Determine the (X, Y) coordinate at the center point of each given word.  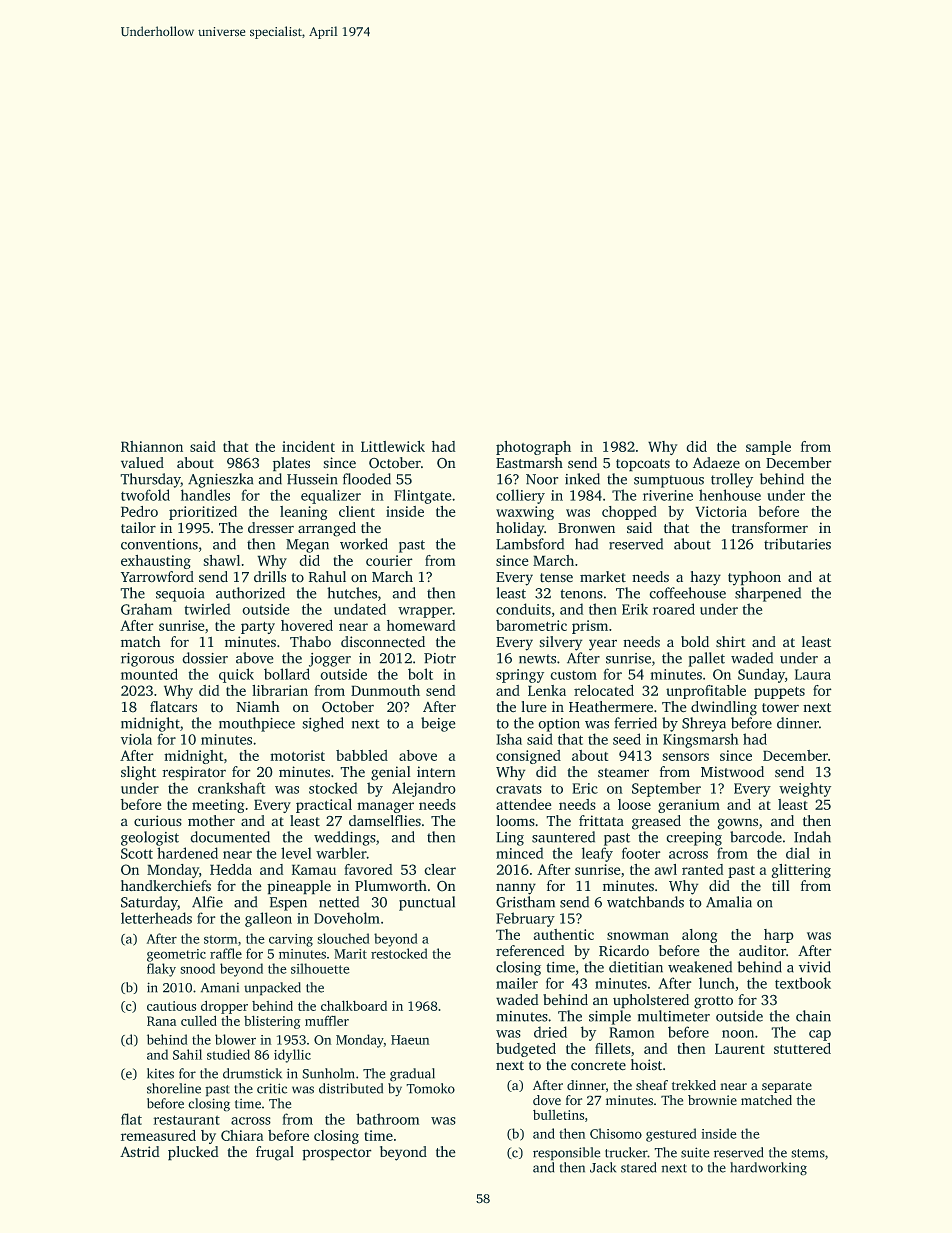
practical (324, 806)
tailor (138, 528)
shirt (731, 642)
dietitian (636, 967)
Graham (146, 609)
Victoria (721, 511)
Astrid (140, 1152)
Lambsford (530, 544)
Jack (603, 1167)
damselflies (385, 821)
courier (389, 560)
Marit (350, 954)
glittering (801, 871)
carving (291, 940)
